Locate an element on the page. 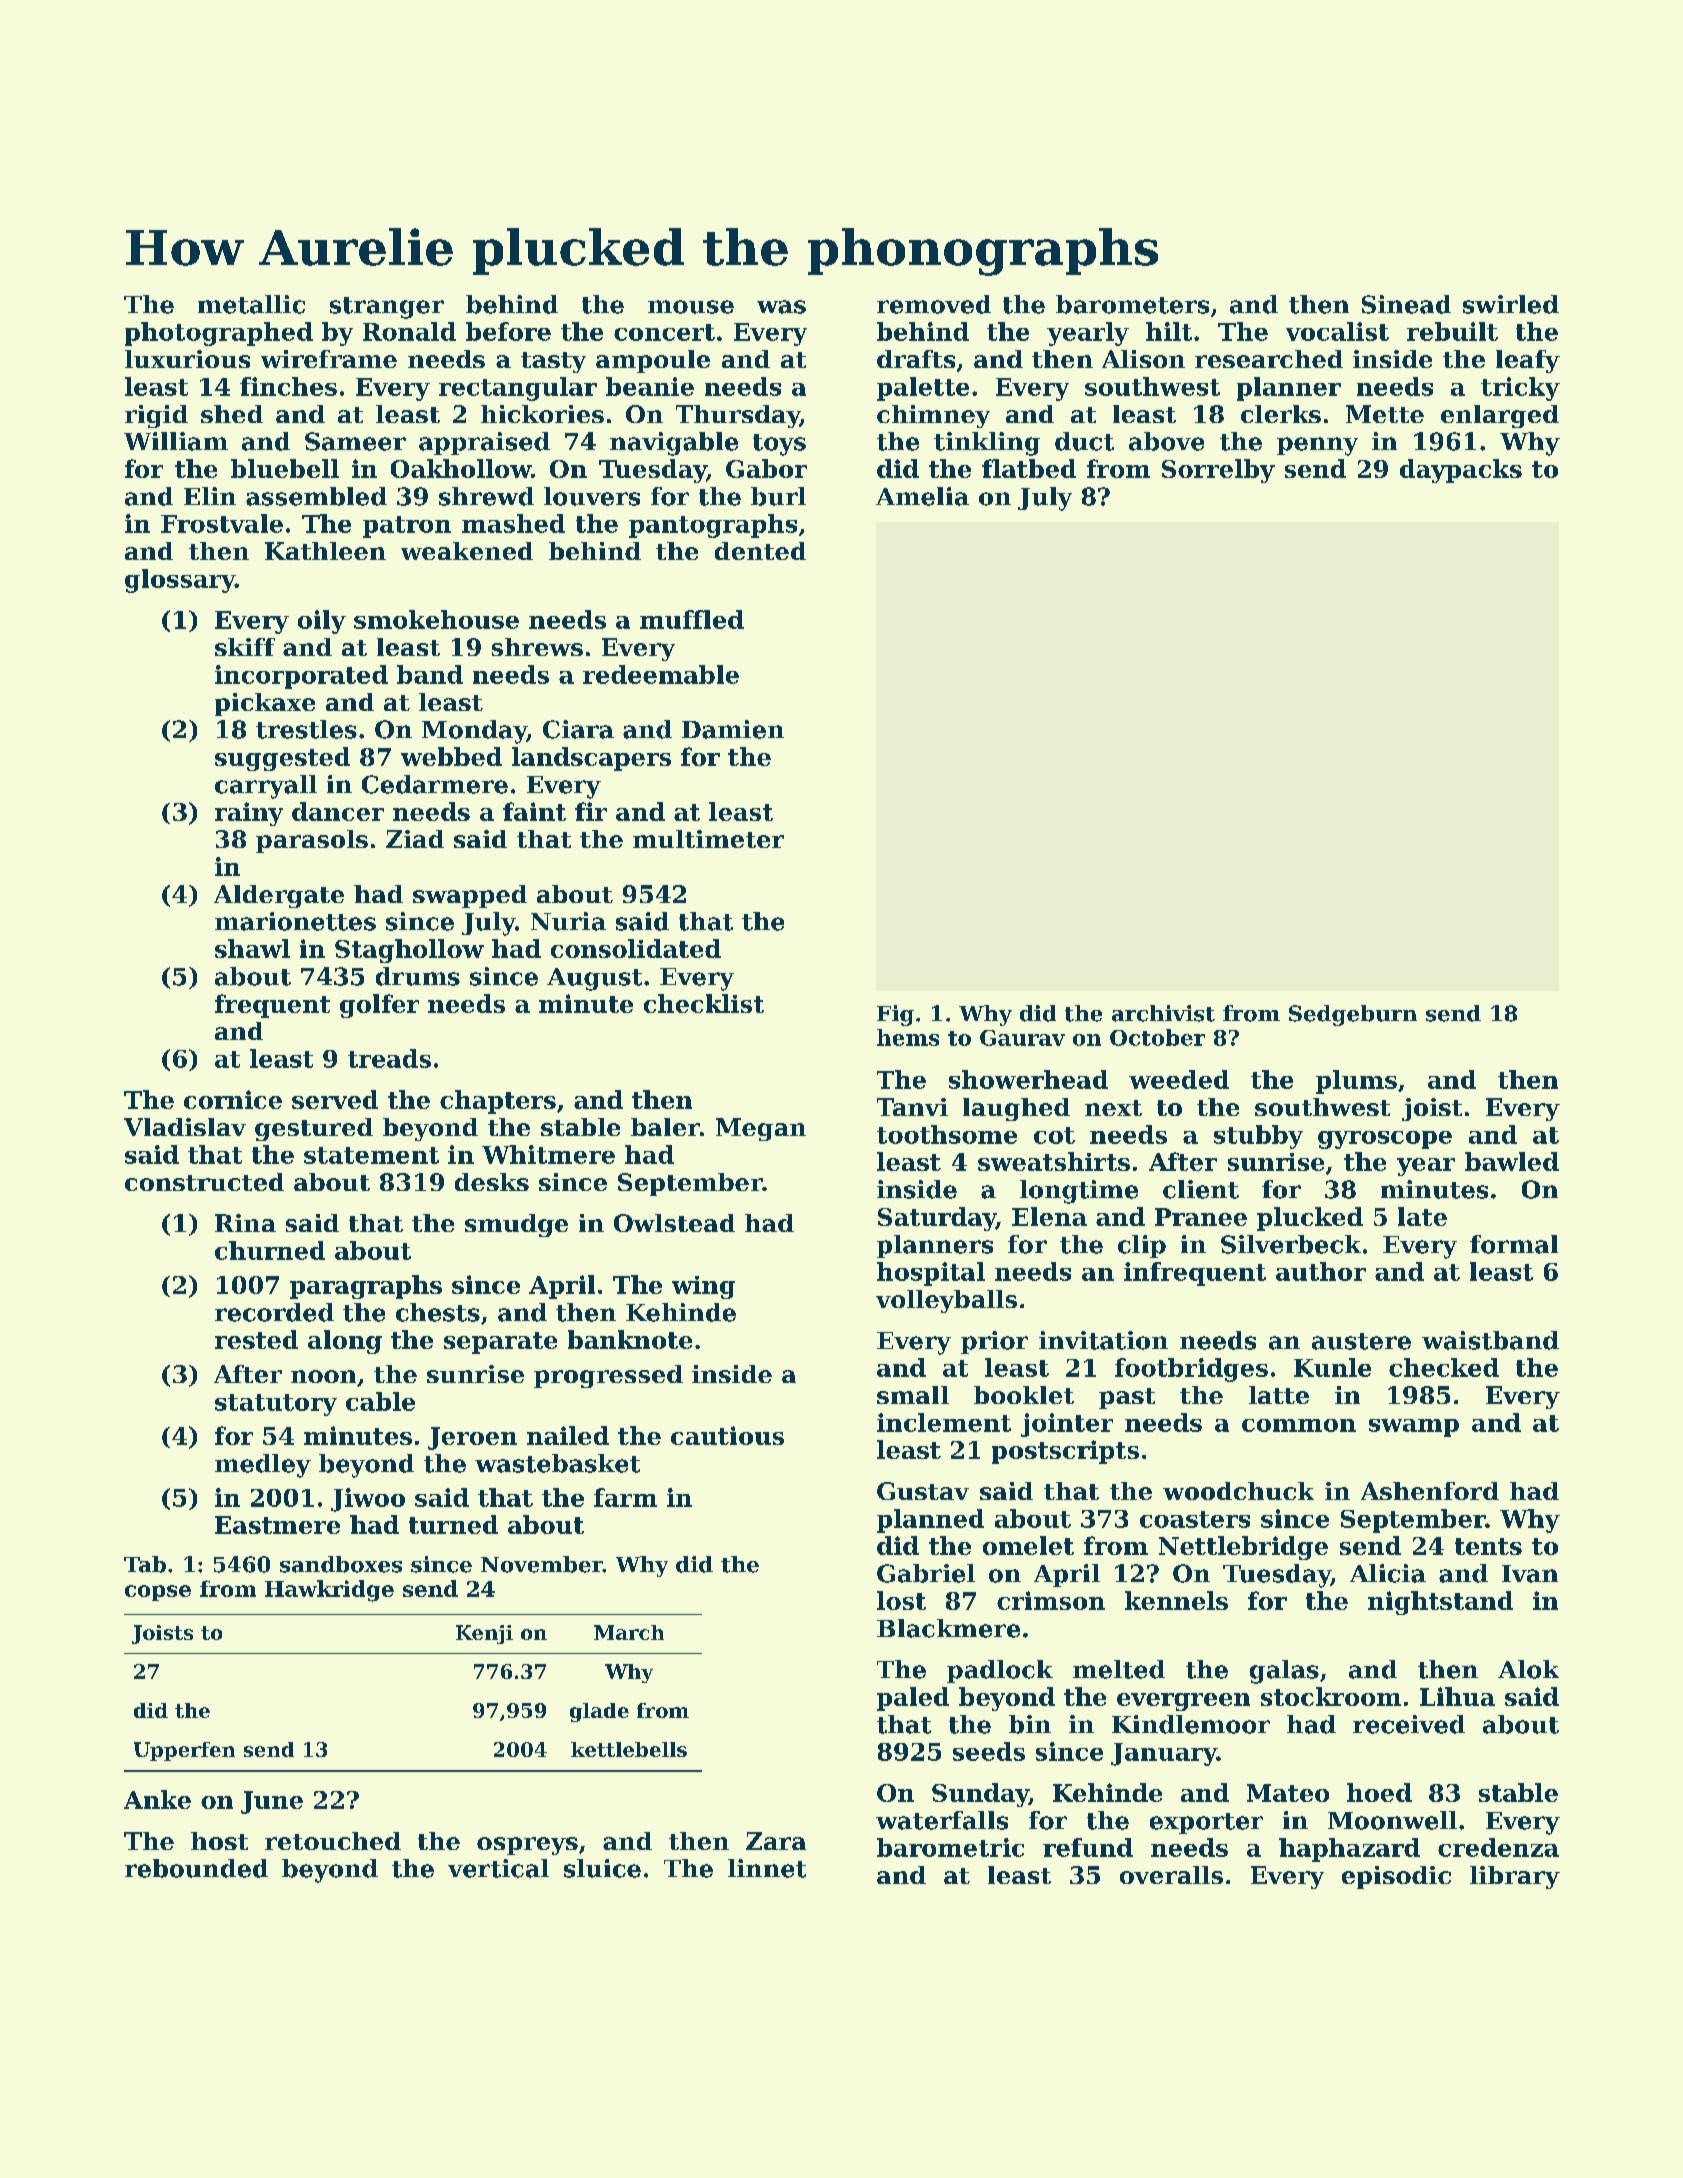  Gaurav is located at coordinates (1022, 1038).
